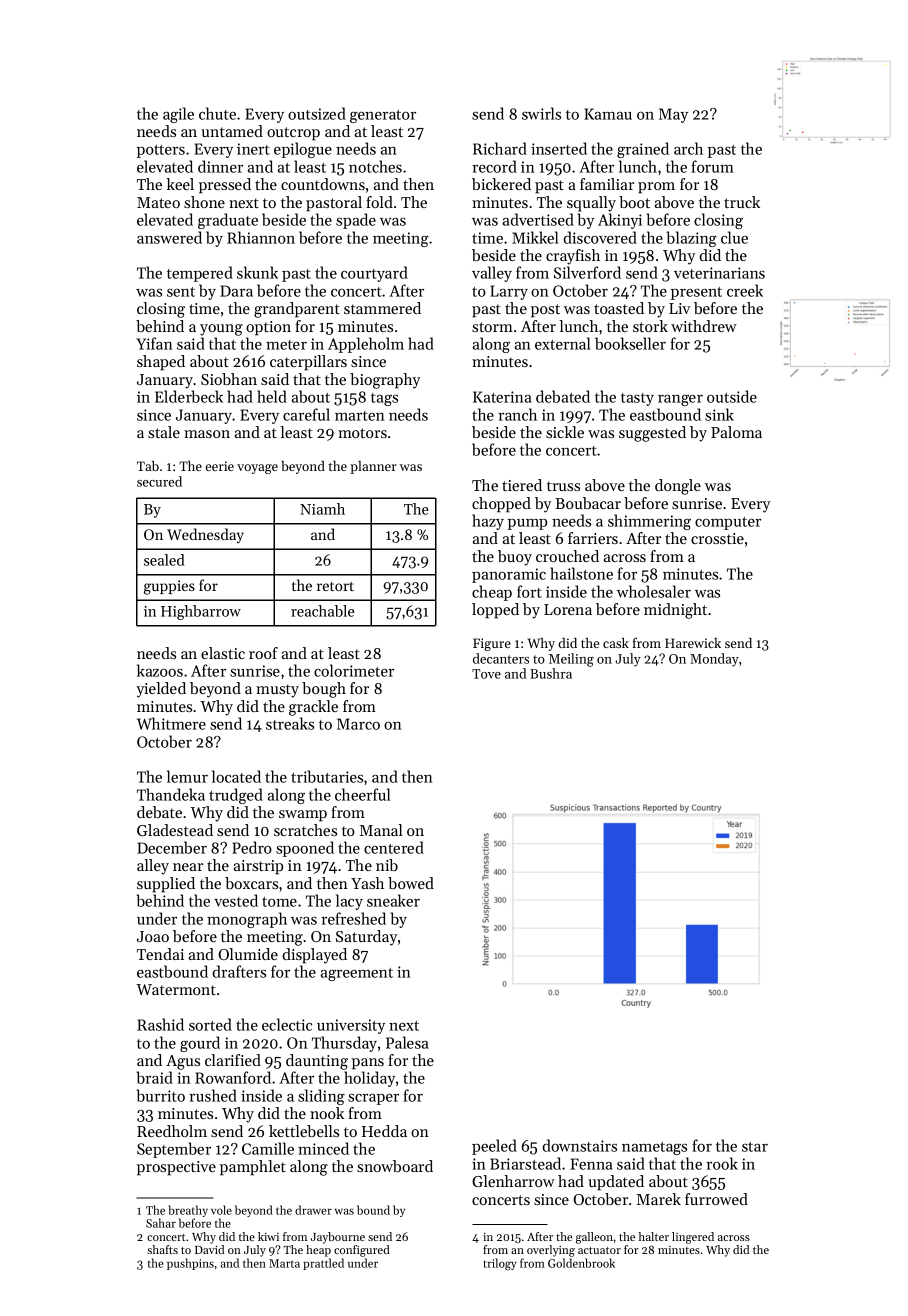  I want to click on shafts, so click(162, 1249).
